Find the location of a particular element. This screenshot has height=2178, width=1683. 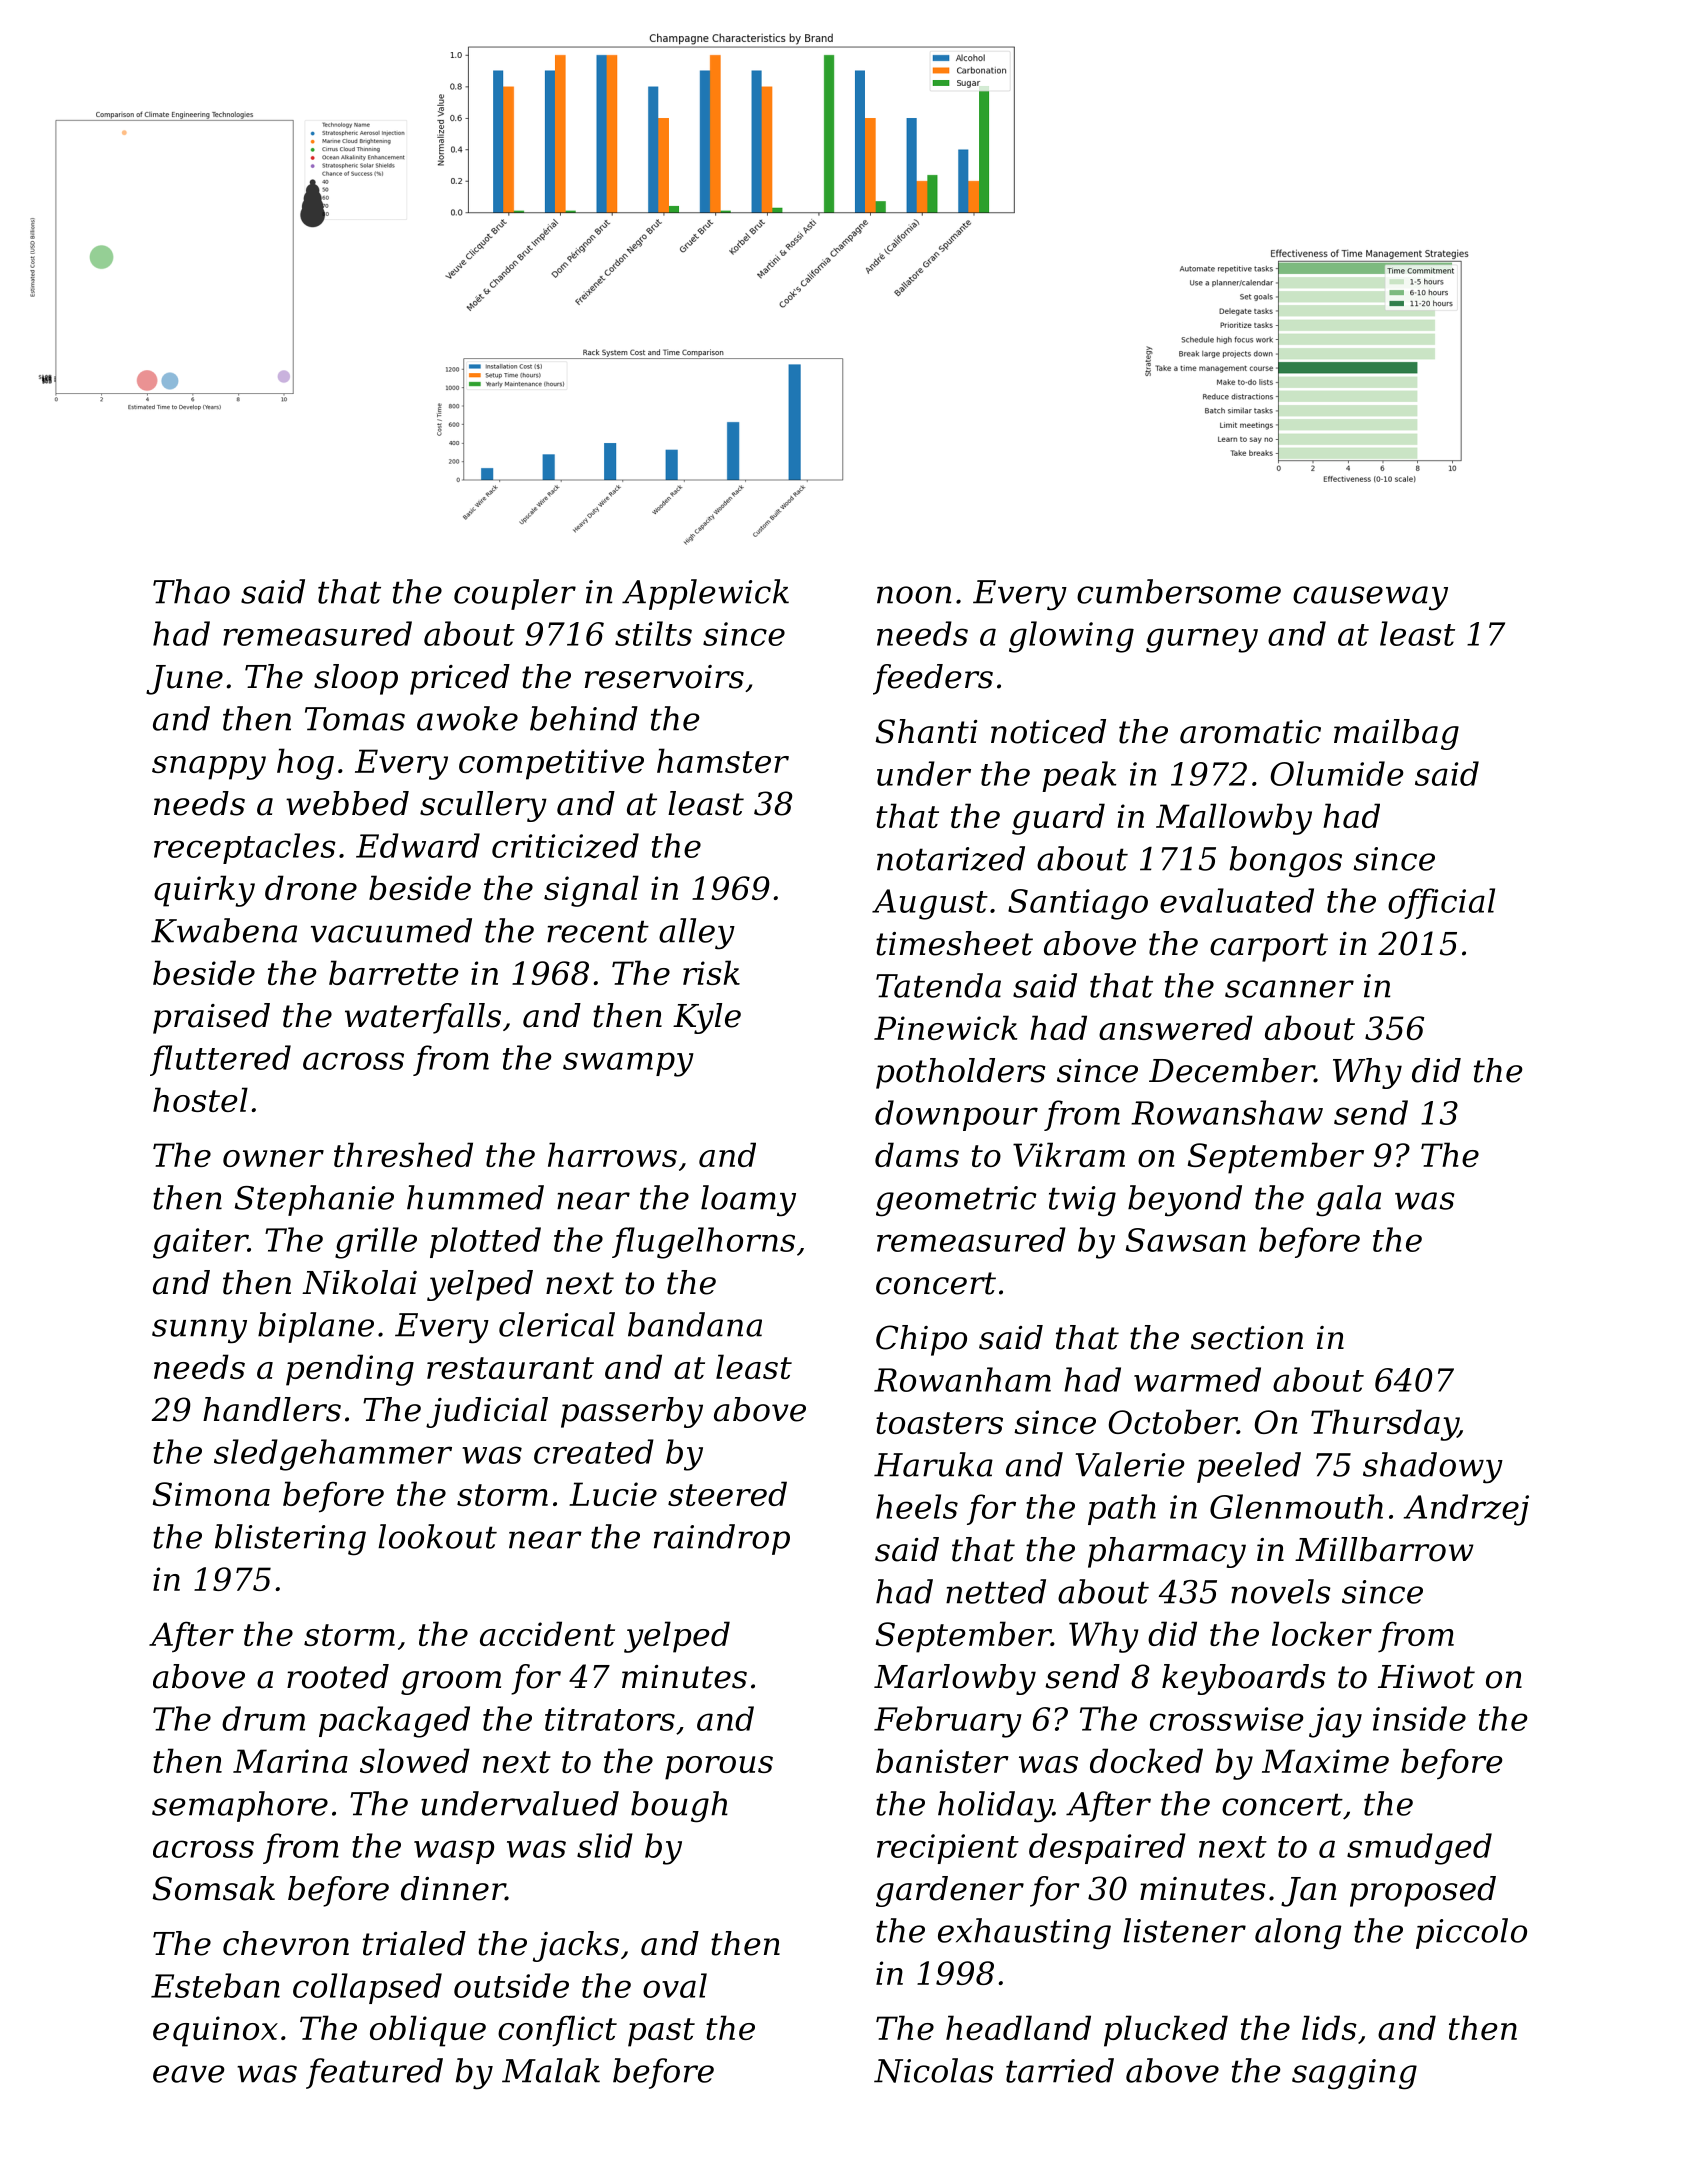

biplane is located at coordinates (316, 1327).
